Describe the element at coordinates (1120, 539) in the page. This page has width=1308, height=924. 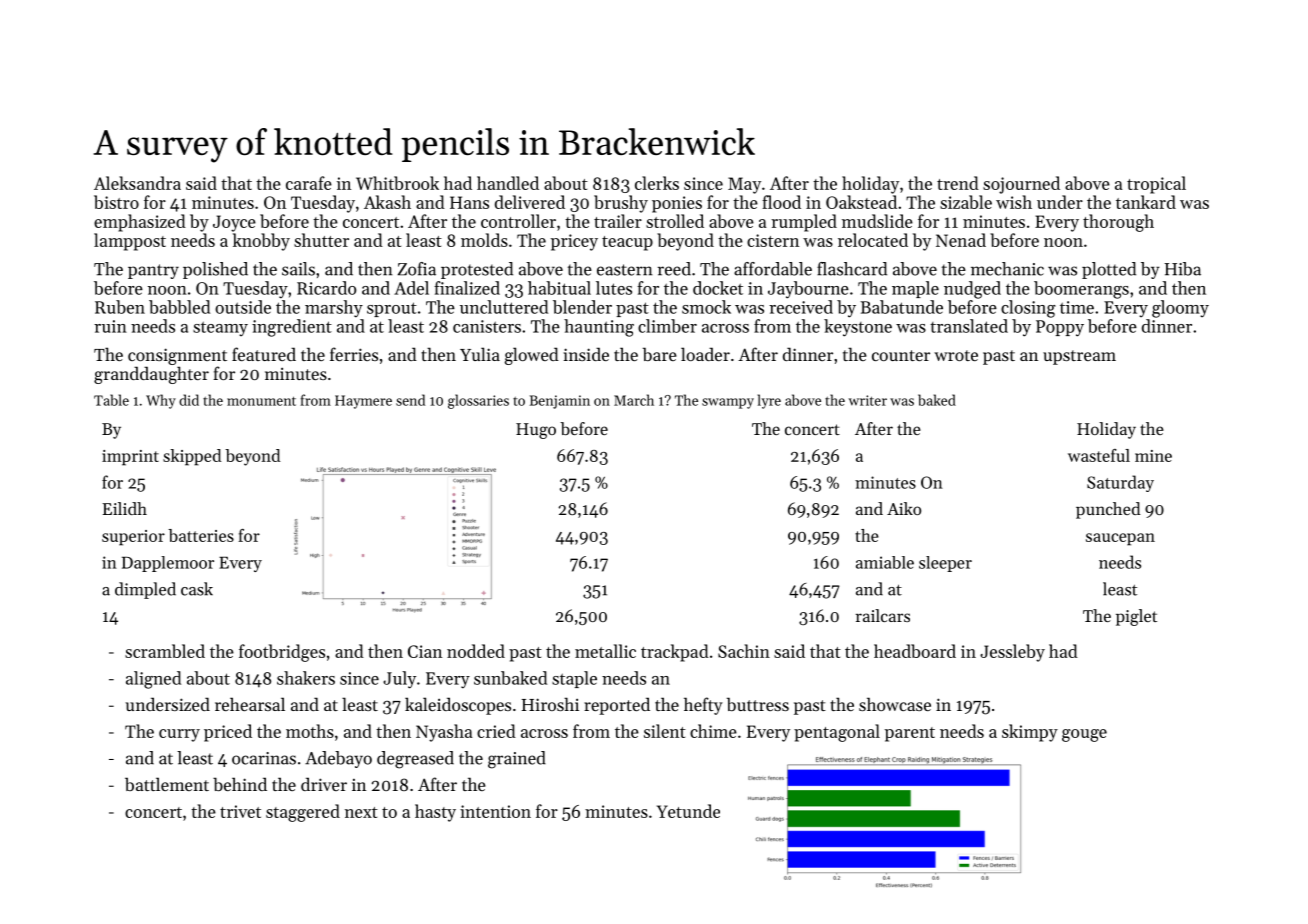
I see `saucepan` at that location.
